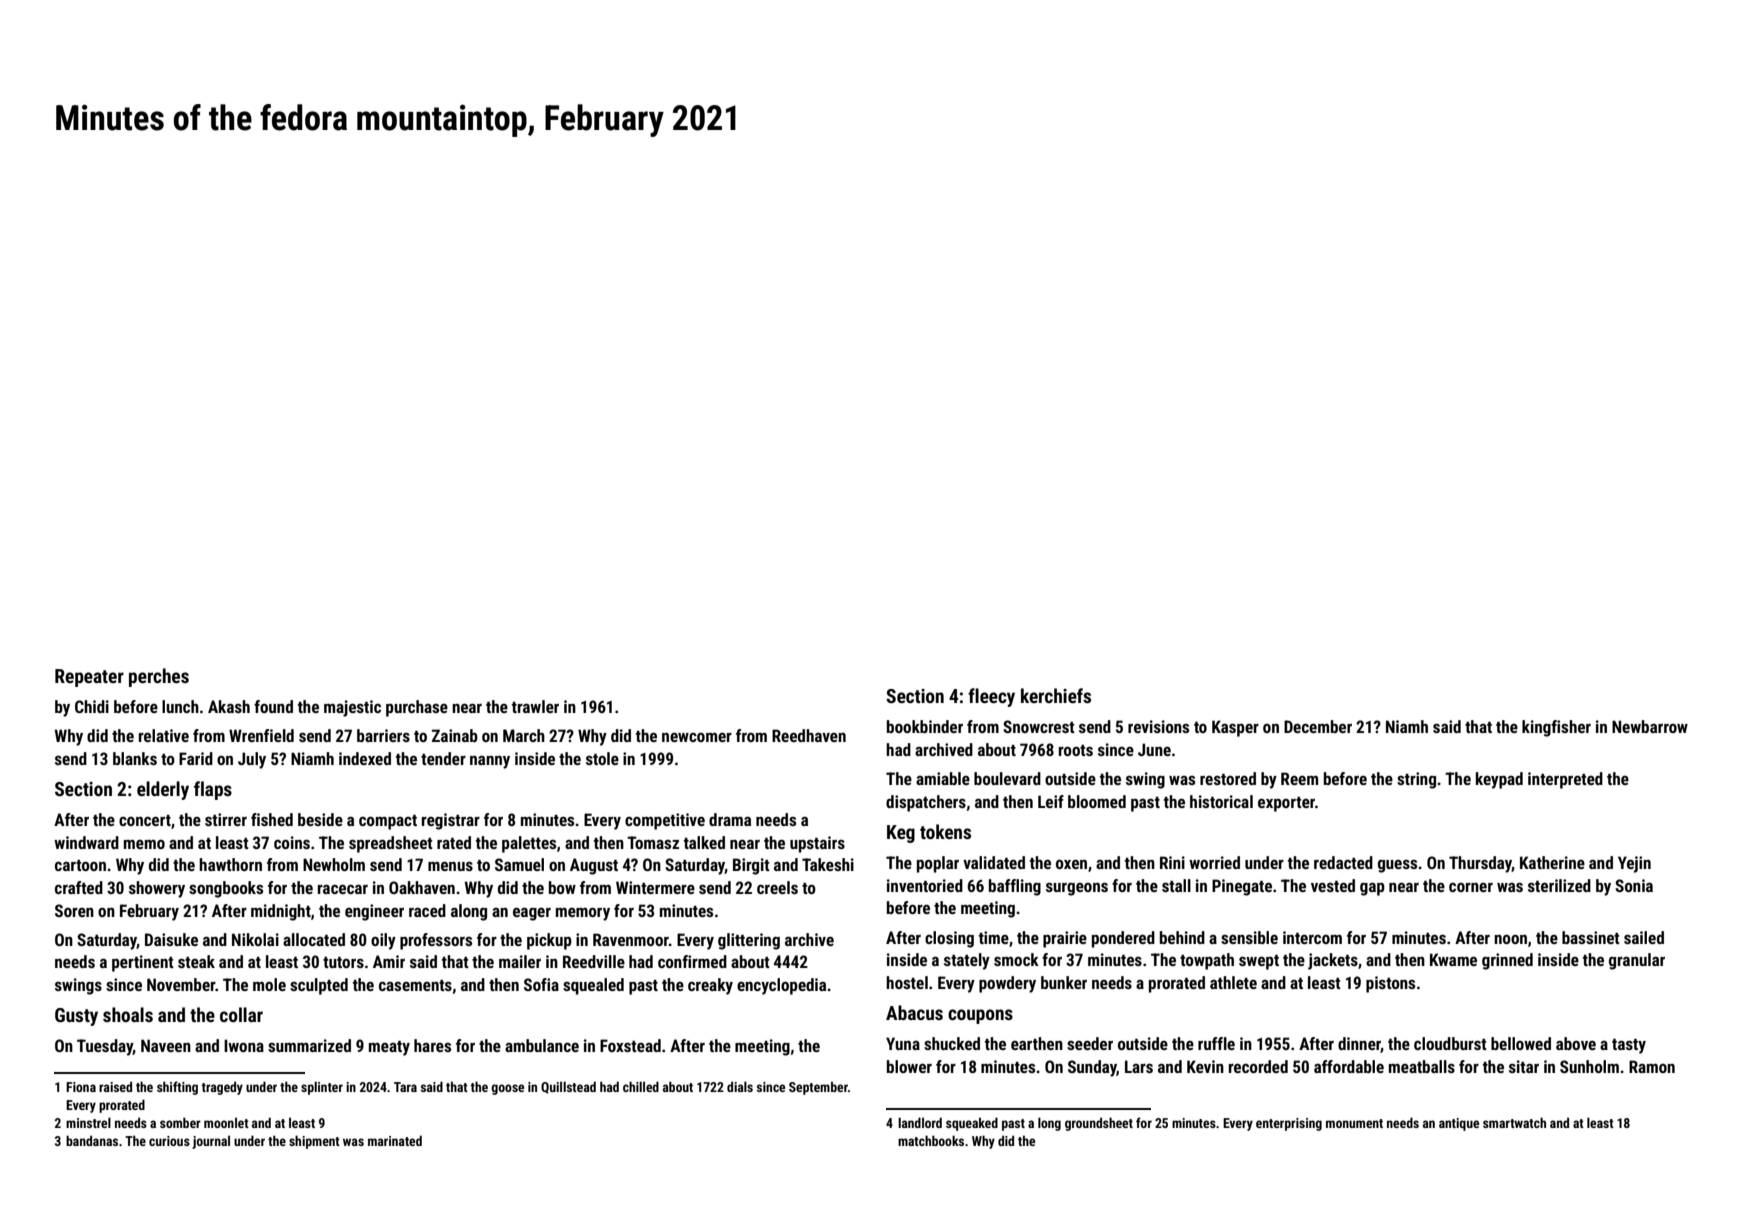 This screenshot has width=1743, height=1232. Describe the element at coordinates (1650, 726) in the screenshot. I see `Newbarrow` at that location.
